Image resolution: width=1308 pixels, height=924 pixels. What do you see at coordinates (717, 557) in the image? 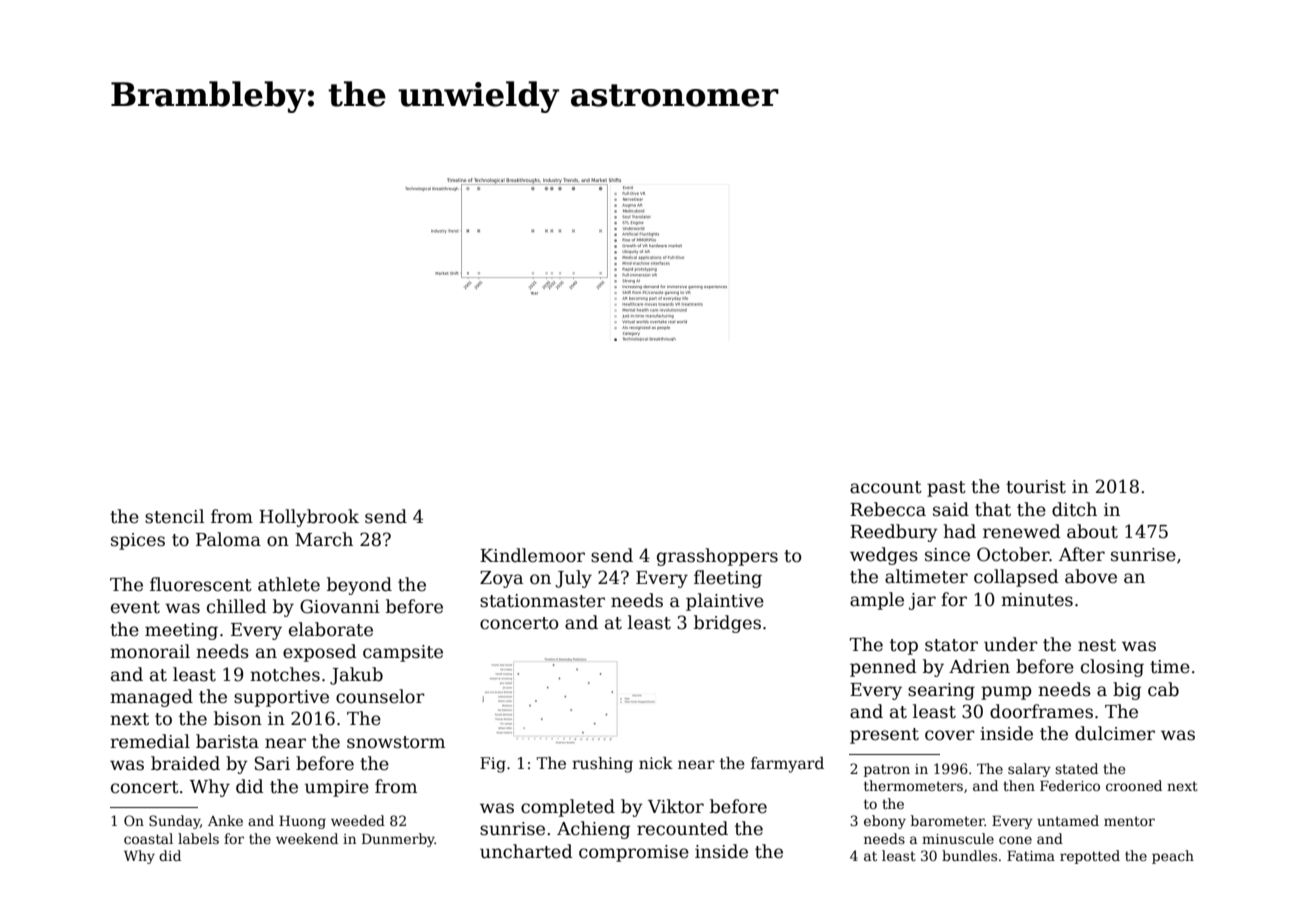
I see `grasshoppers` at bounding box center [717, 557].
